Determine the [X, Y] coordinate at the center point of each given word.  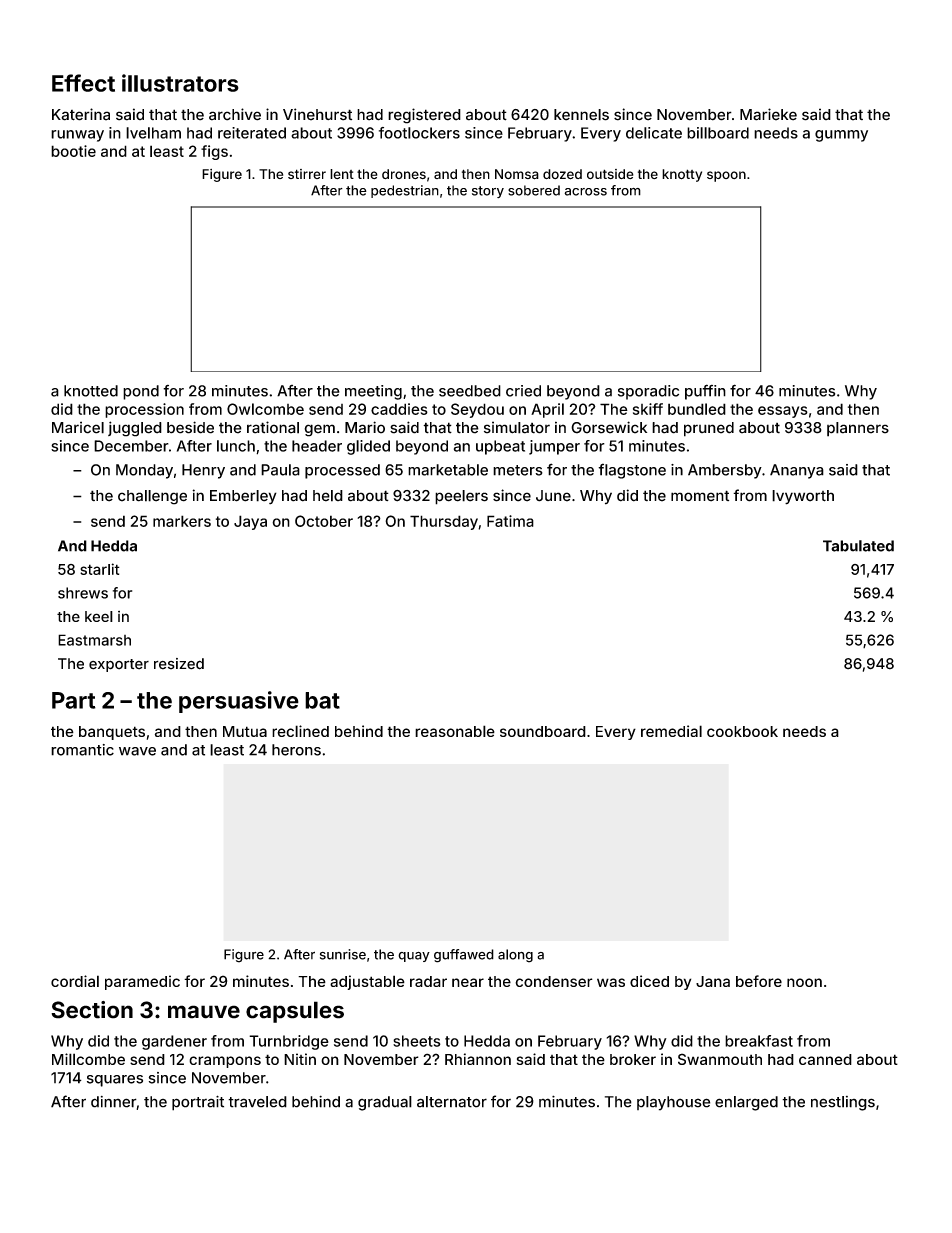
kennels [581, 115]
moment [700, 496]
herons [296, 750]
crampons [225, 1062]
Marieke [768, 114]
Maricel [78, 427]
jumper [554, 447]
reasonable [455, 731]
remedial [671, 731]
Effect [83, 83]
